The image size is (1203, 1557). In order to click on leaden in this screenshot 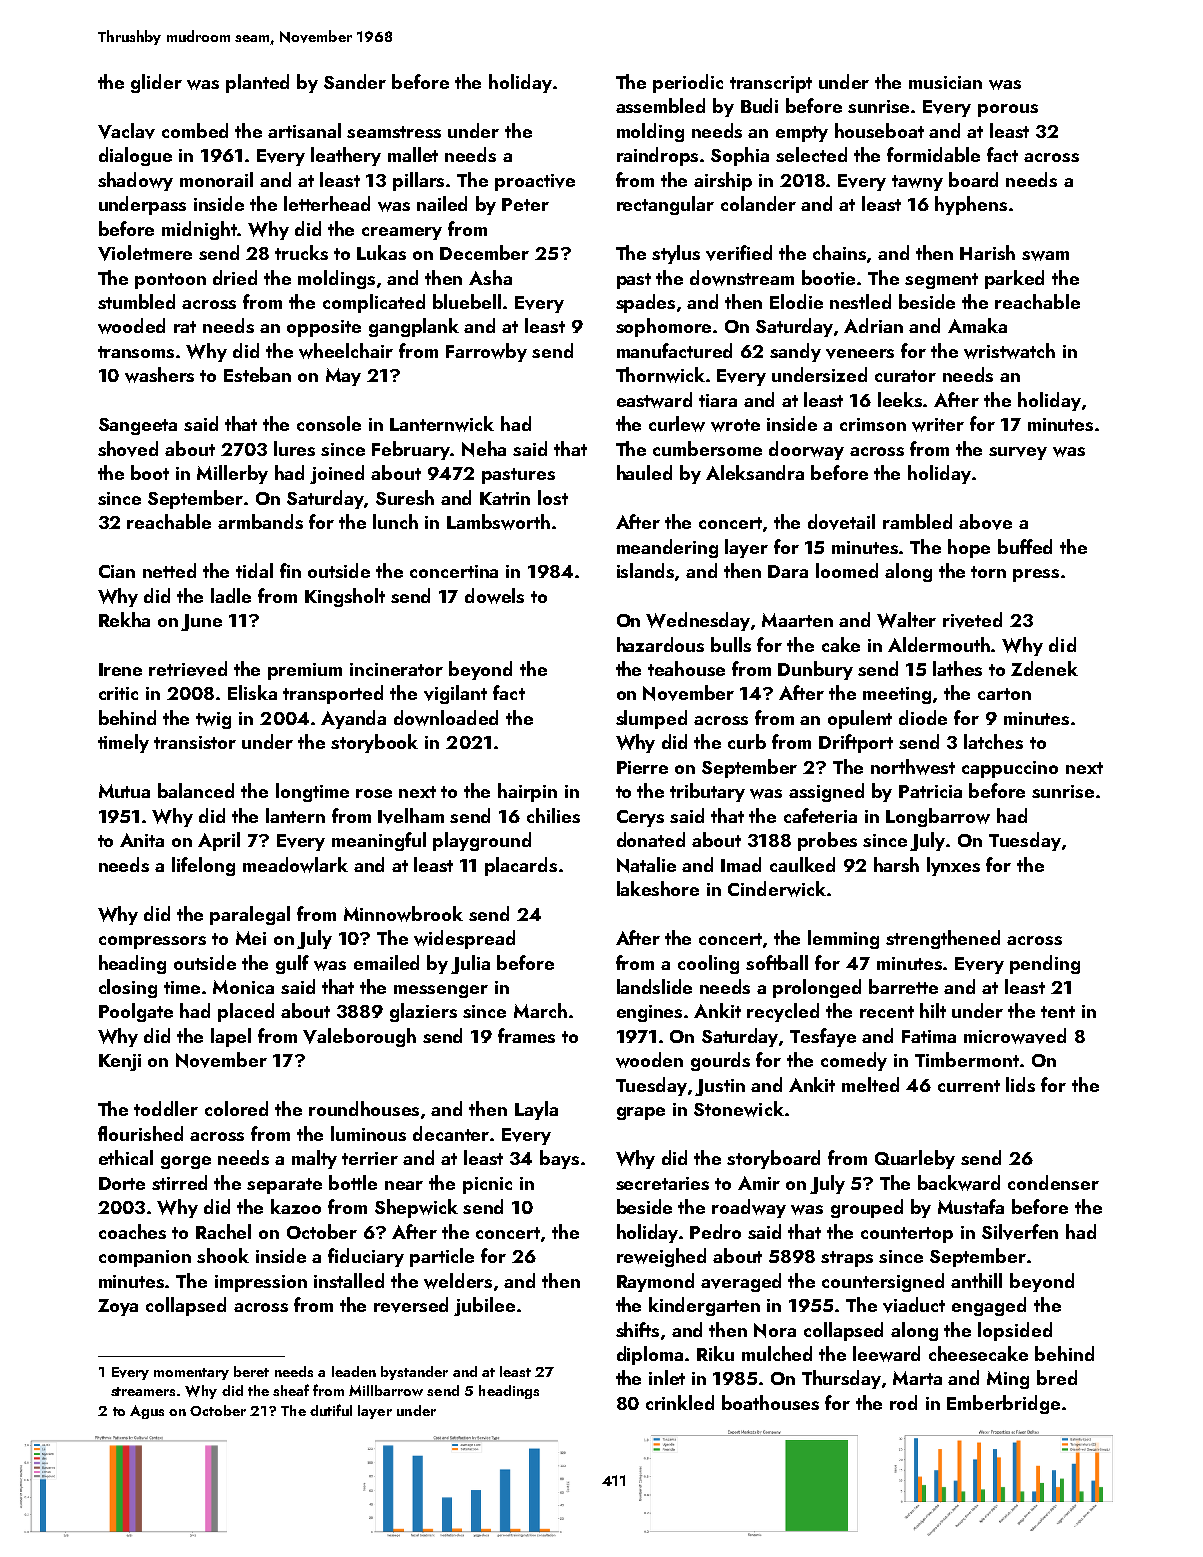, I will do `click(354, 1371)`.
